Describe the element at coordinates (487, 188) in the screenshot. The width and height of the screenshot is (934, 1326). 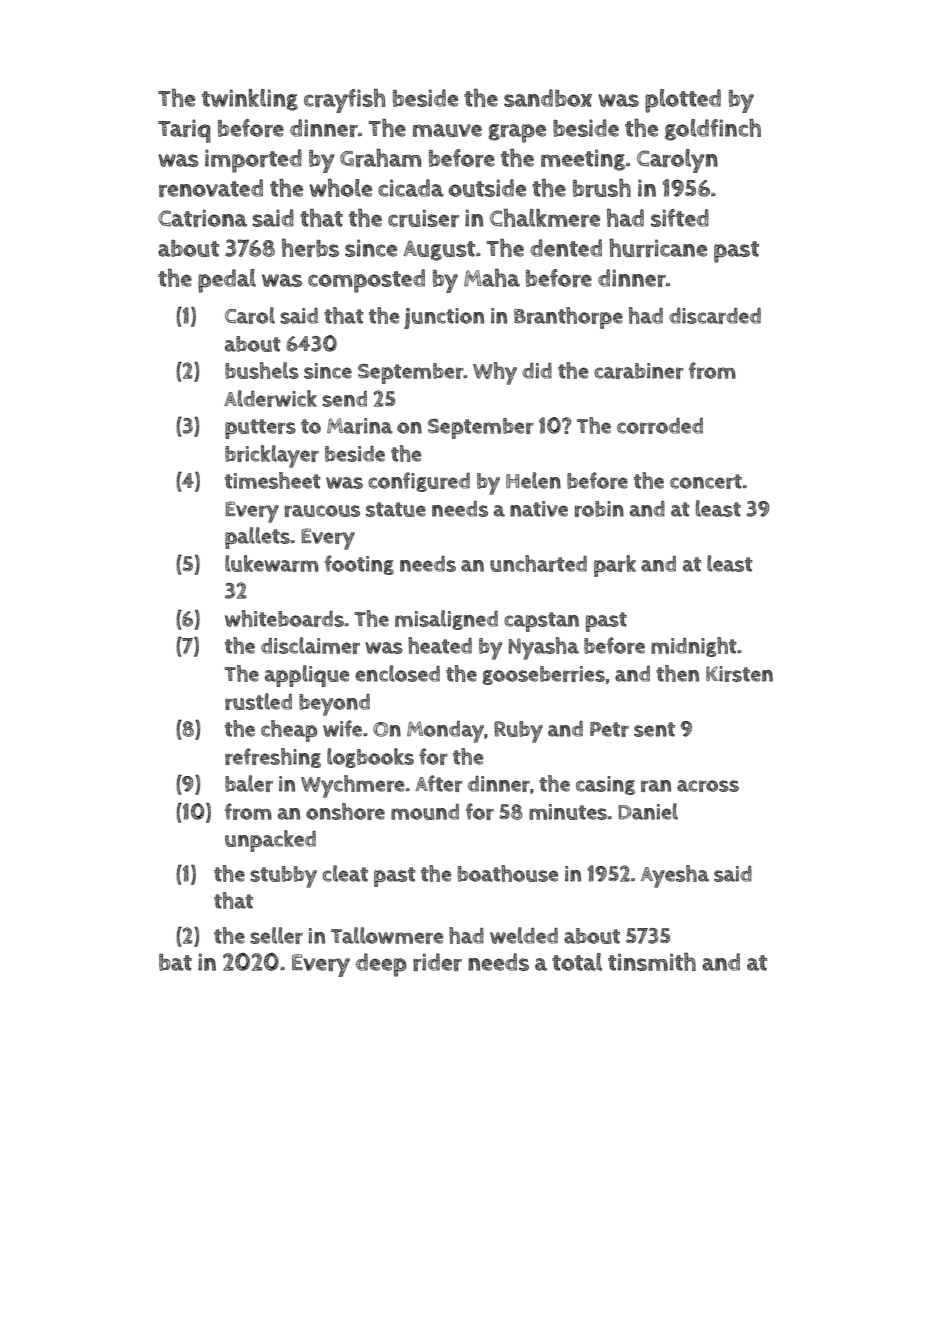
I see `outside` at that location.
